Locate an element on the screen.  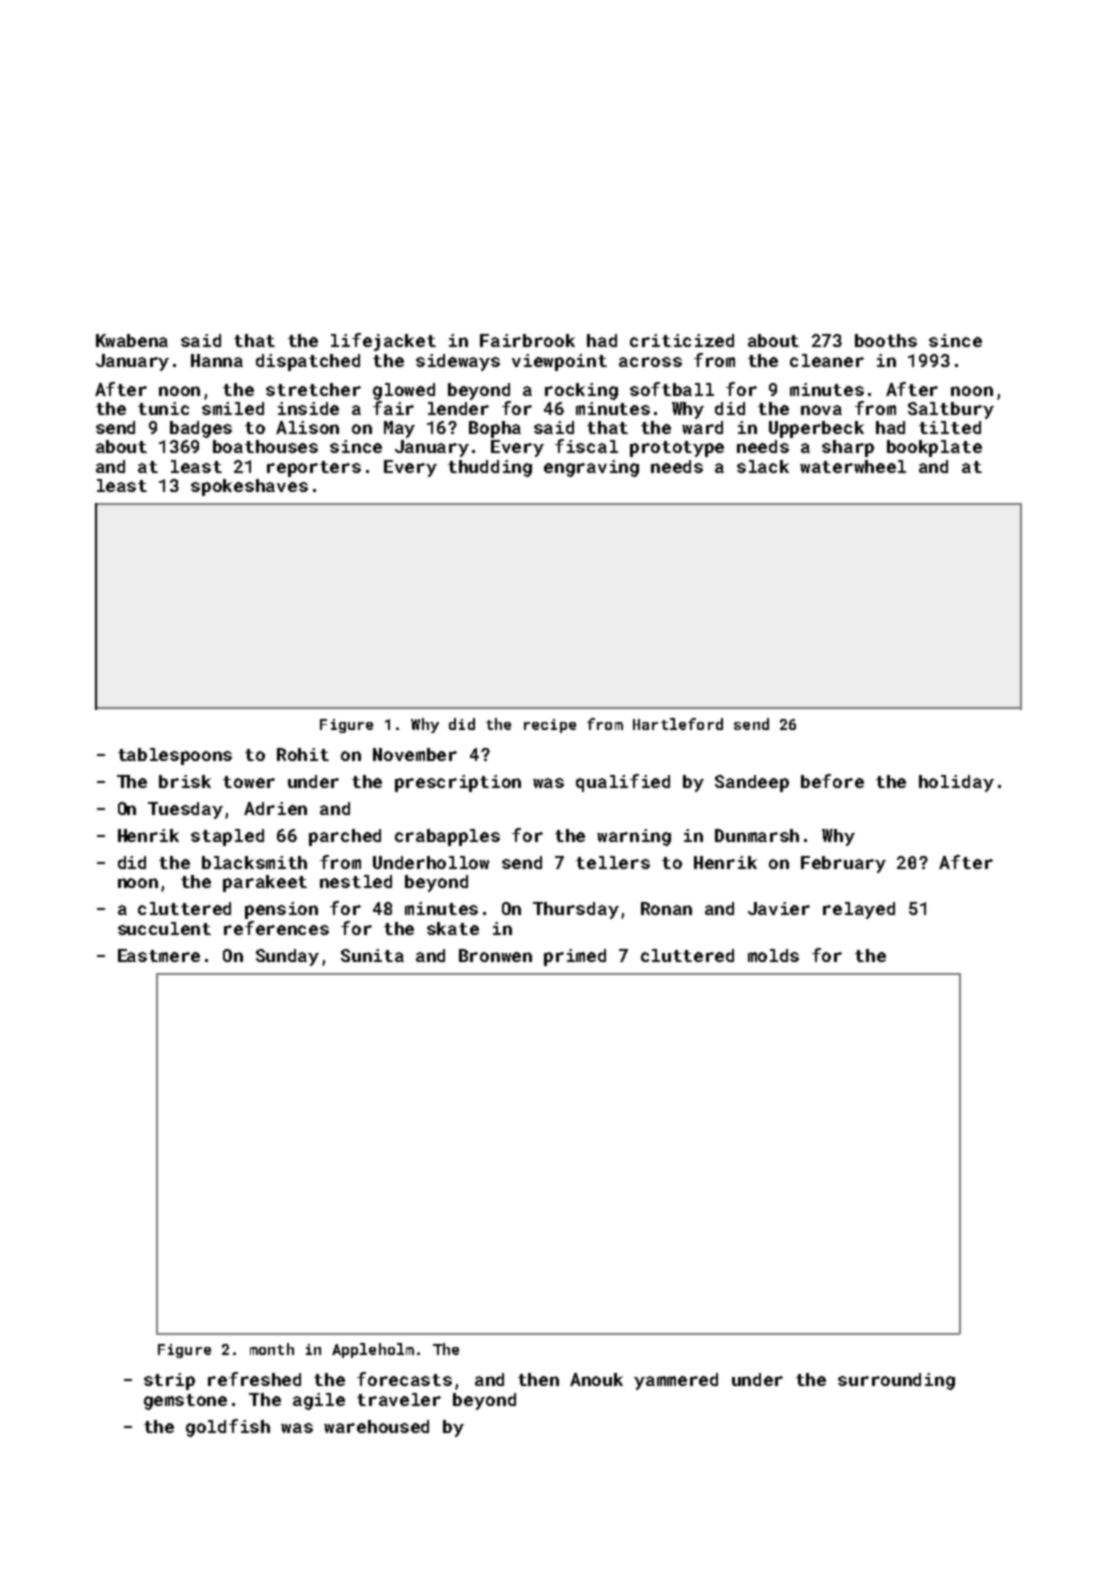
booths is located at coordinates (886, 340).
